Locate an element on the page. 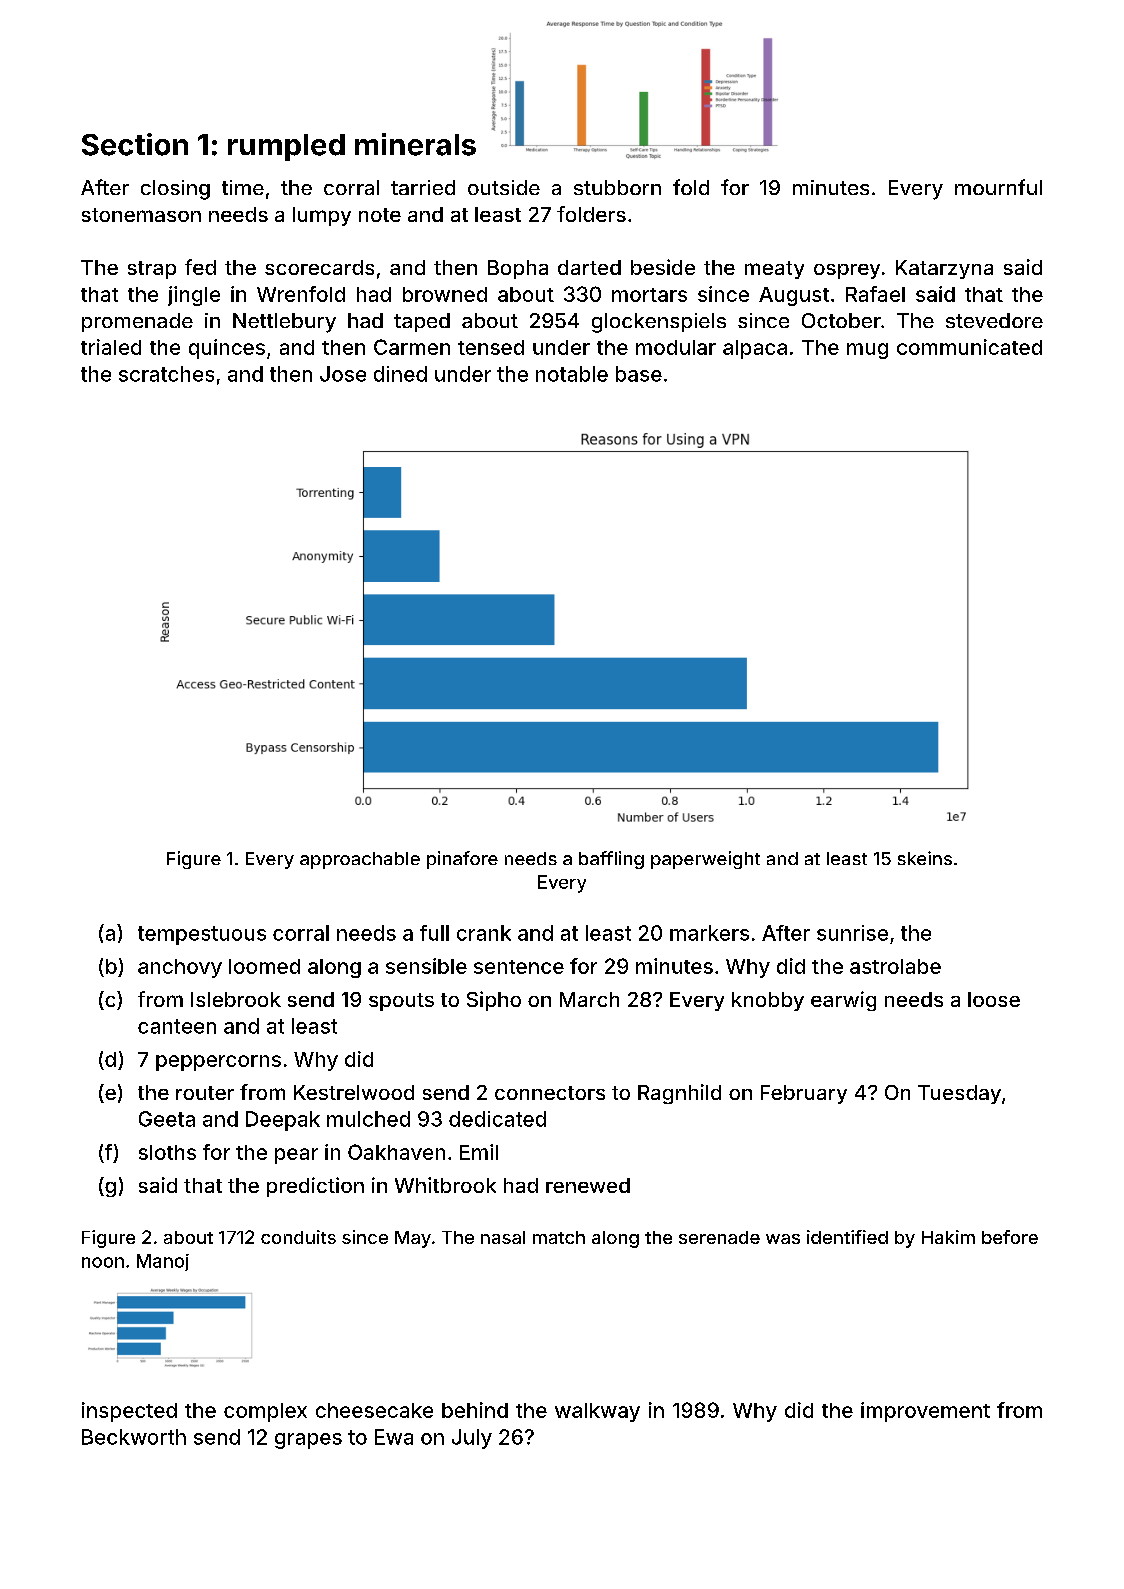  taped is located at coordinates (422, 322).
